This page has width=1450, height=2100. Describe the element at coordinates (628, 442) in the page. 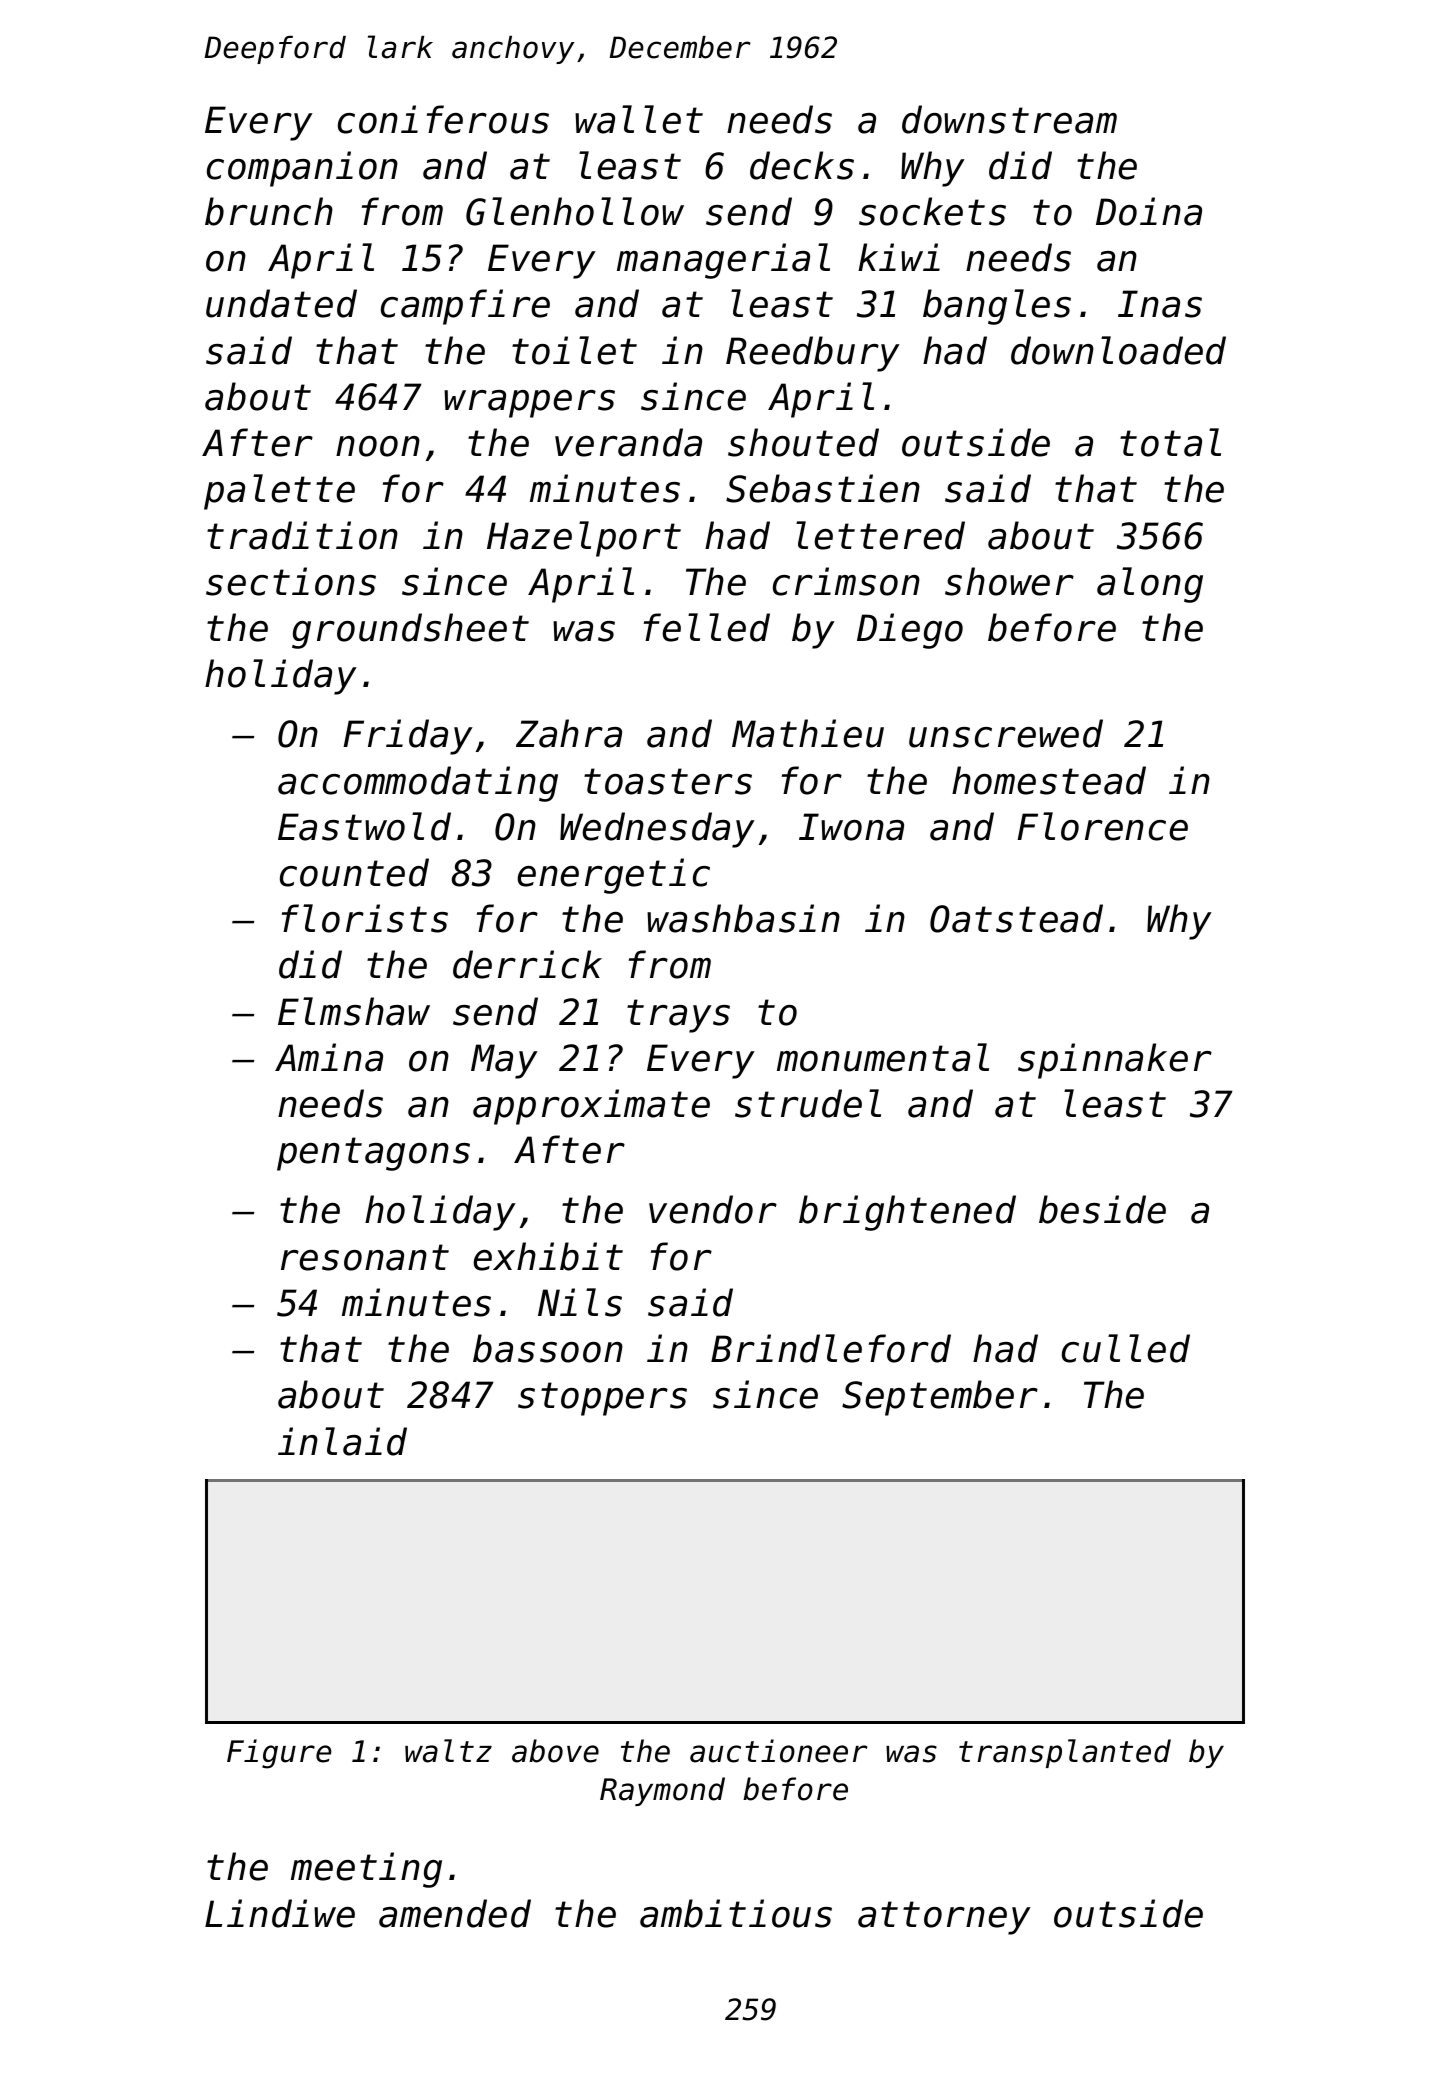

I see `veranda` at that location.
